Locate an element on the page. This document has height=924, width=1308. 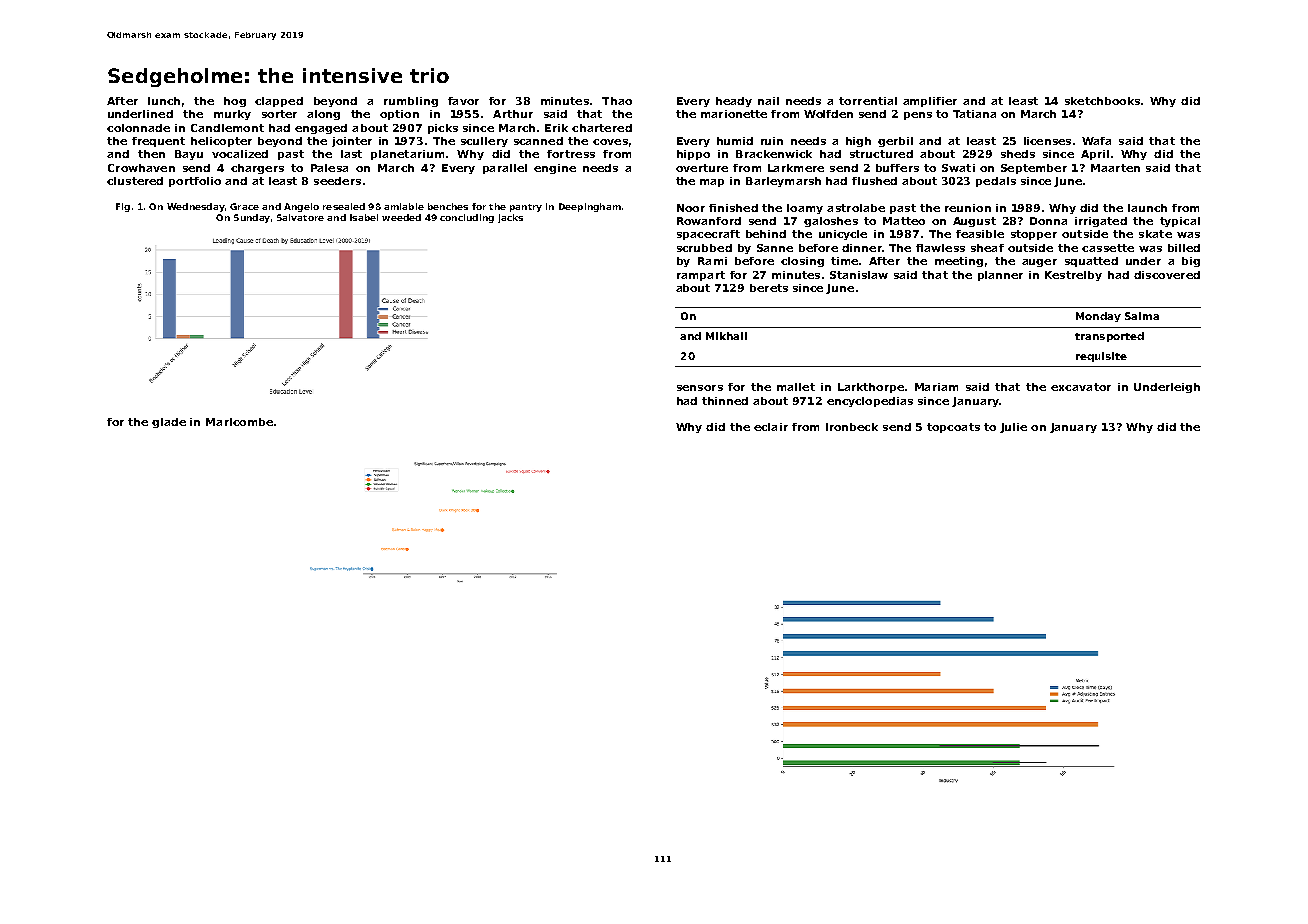
gerbil is located at coordinates (895, 142).
